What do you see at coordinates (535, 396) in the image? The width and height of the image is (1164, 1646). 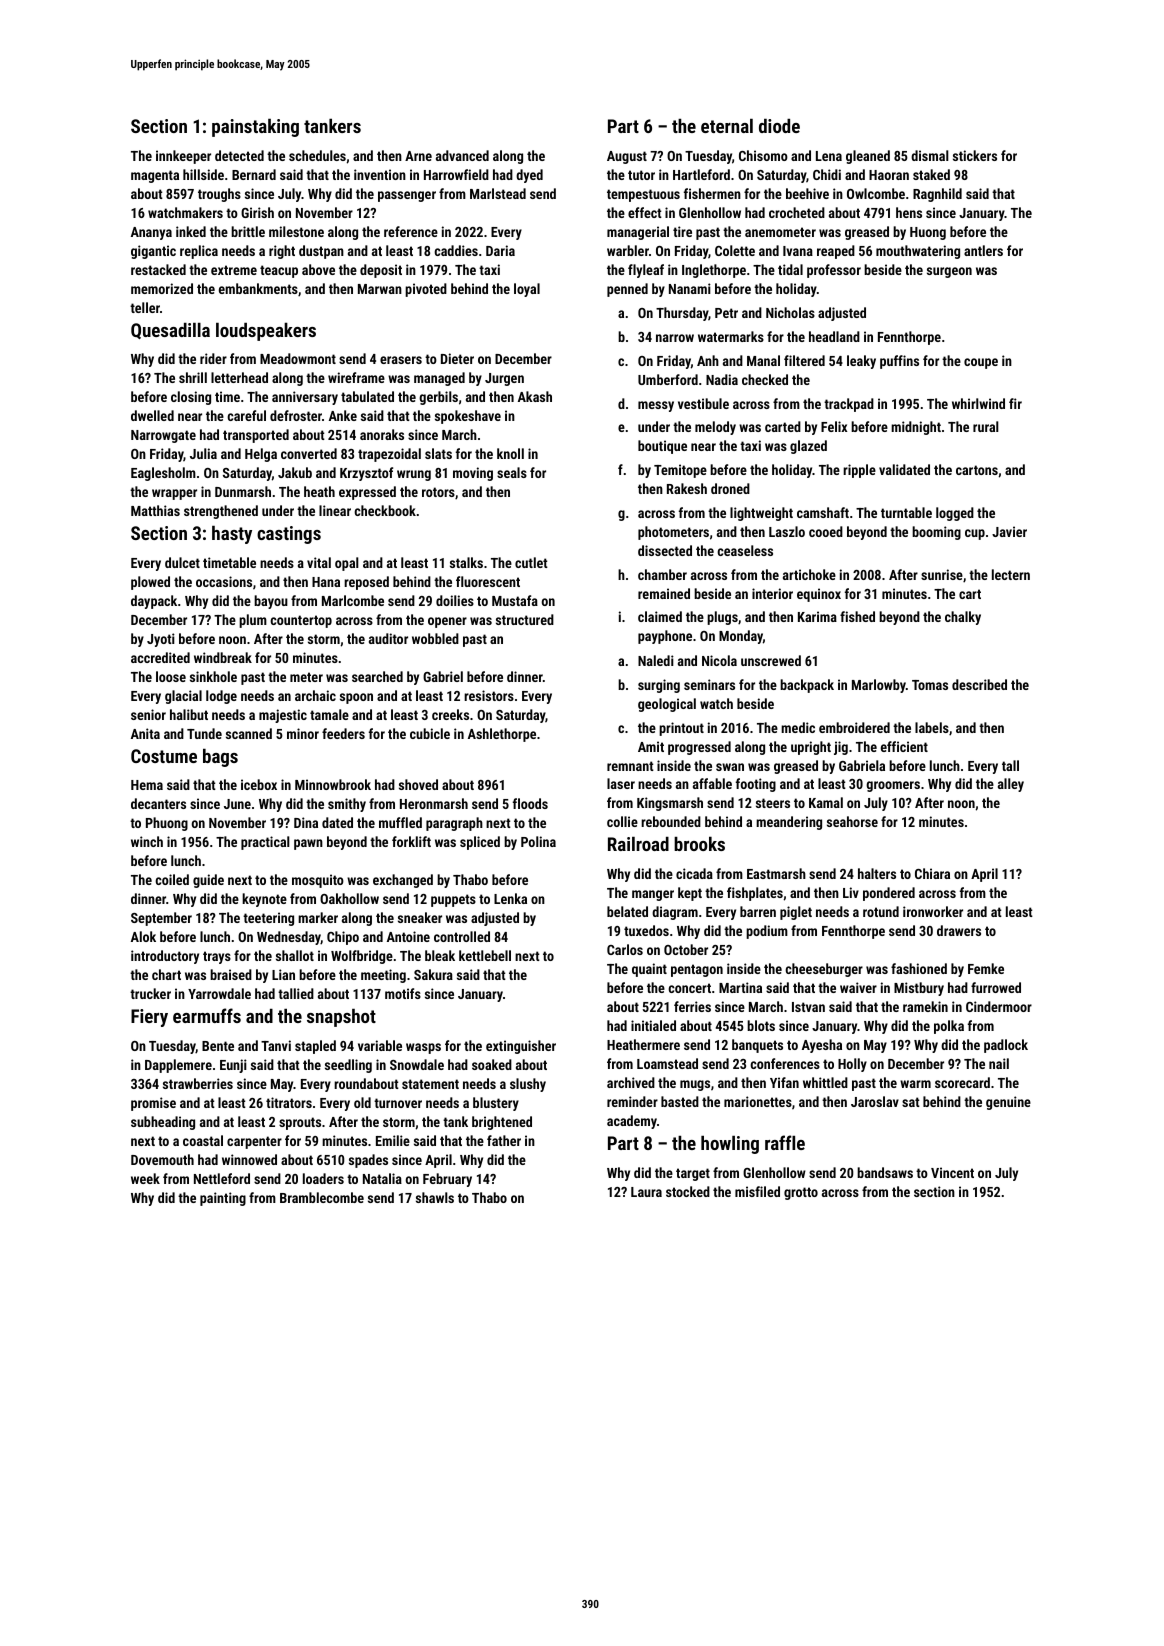 I see `Akash` at bounding box center [535, 396].
